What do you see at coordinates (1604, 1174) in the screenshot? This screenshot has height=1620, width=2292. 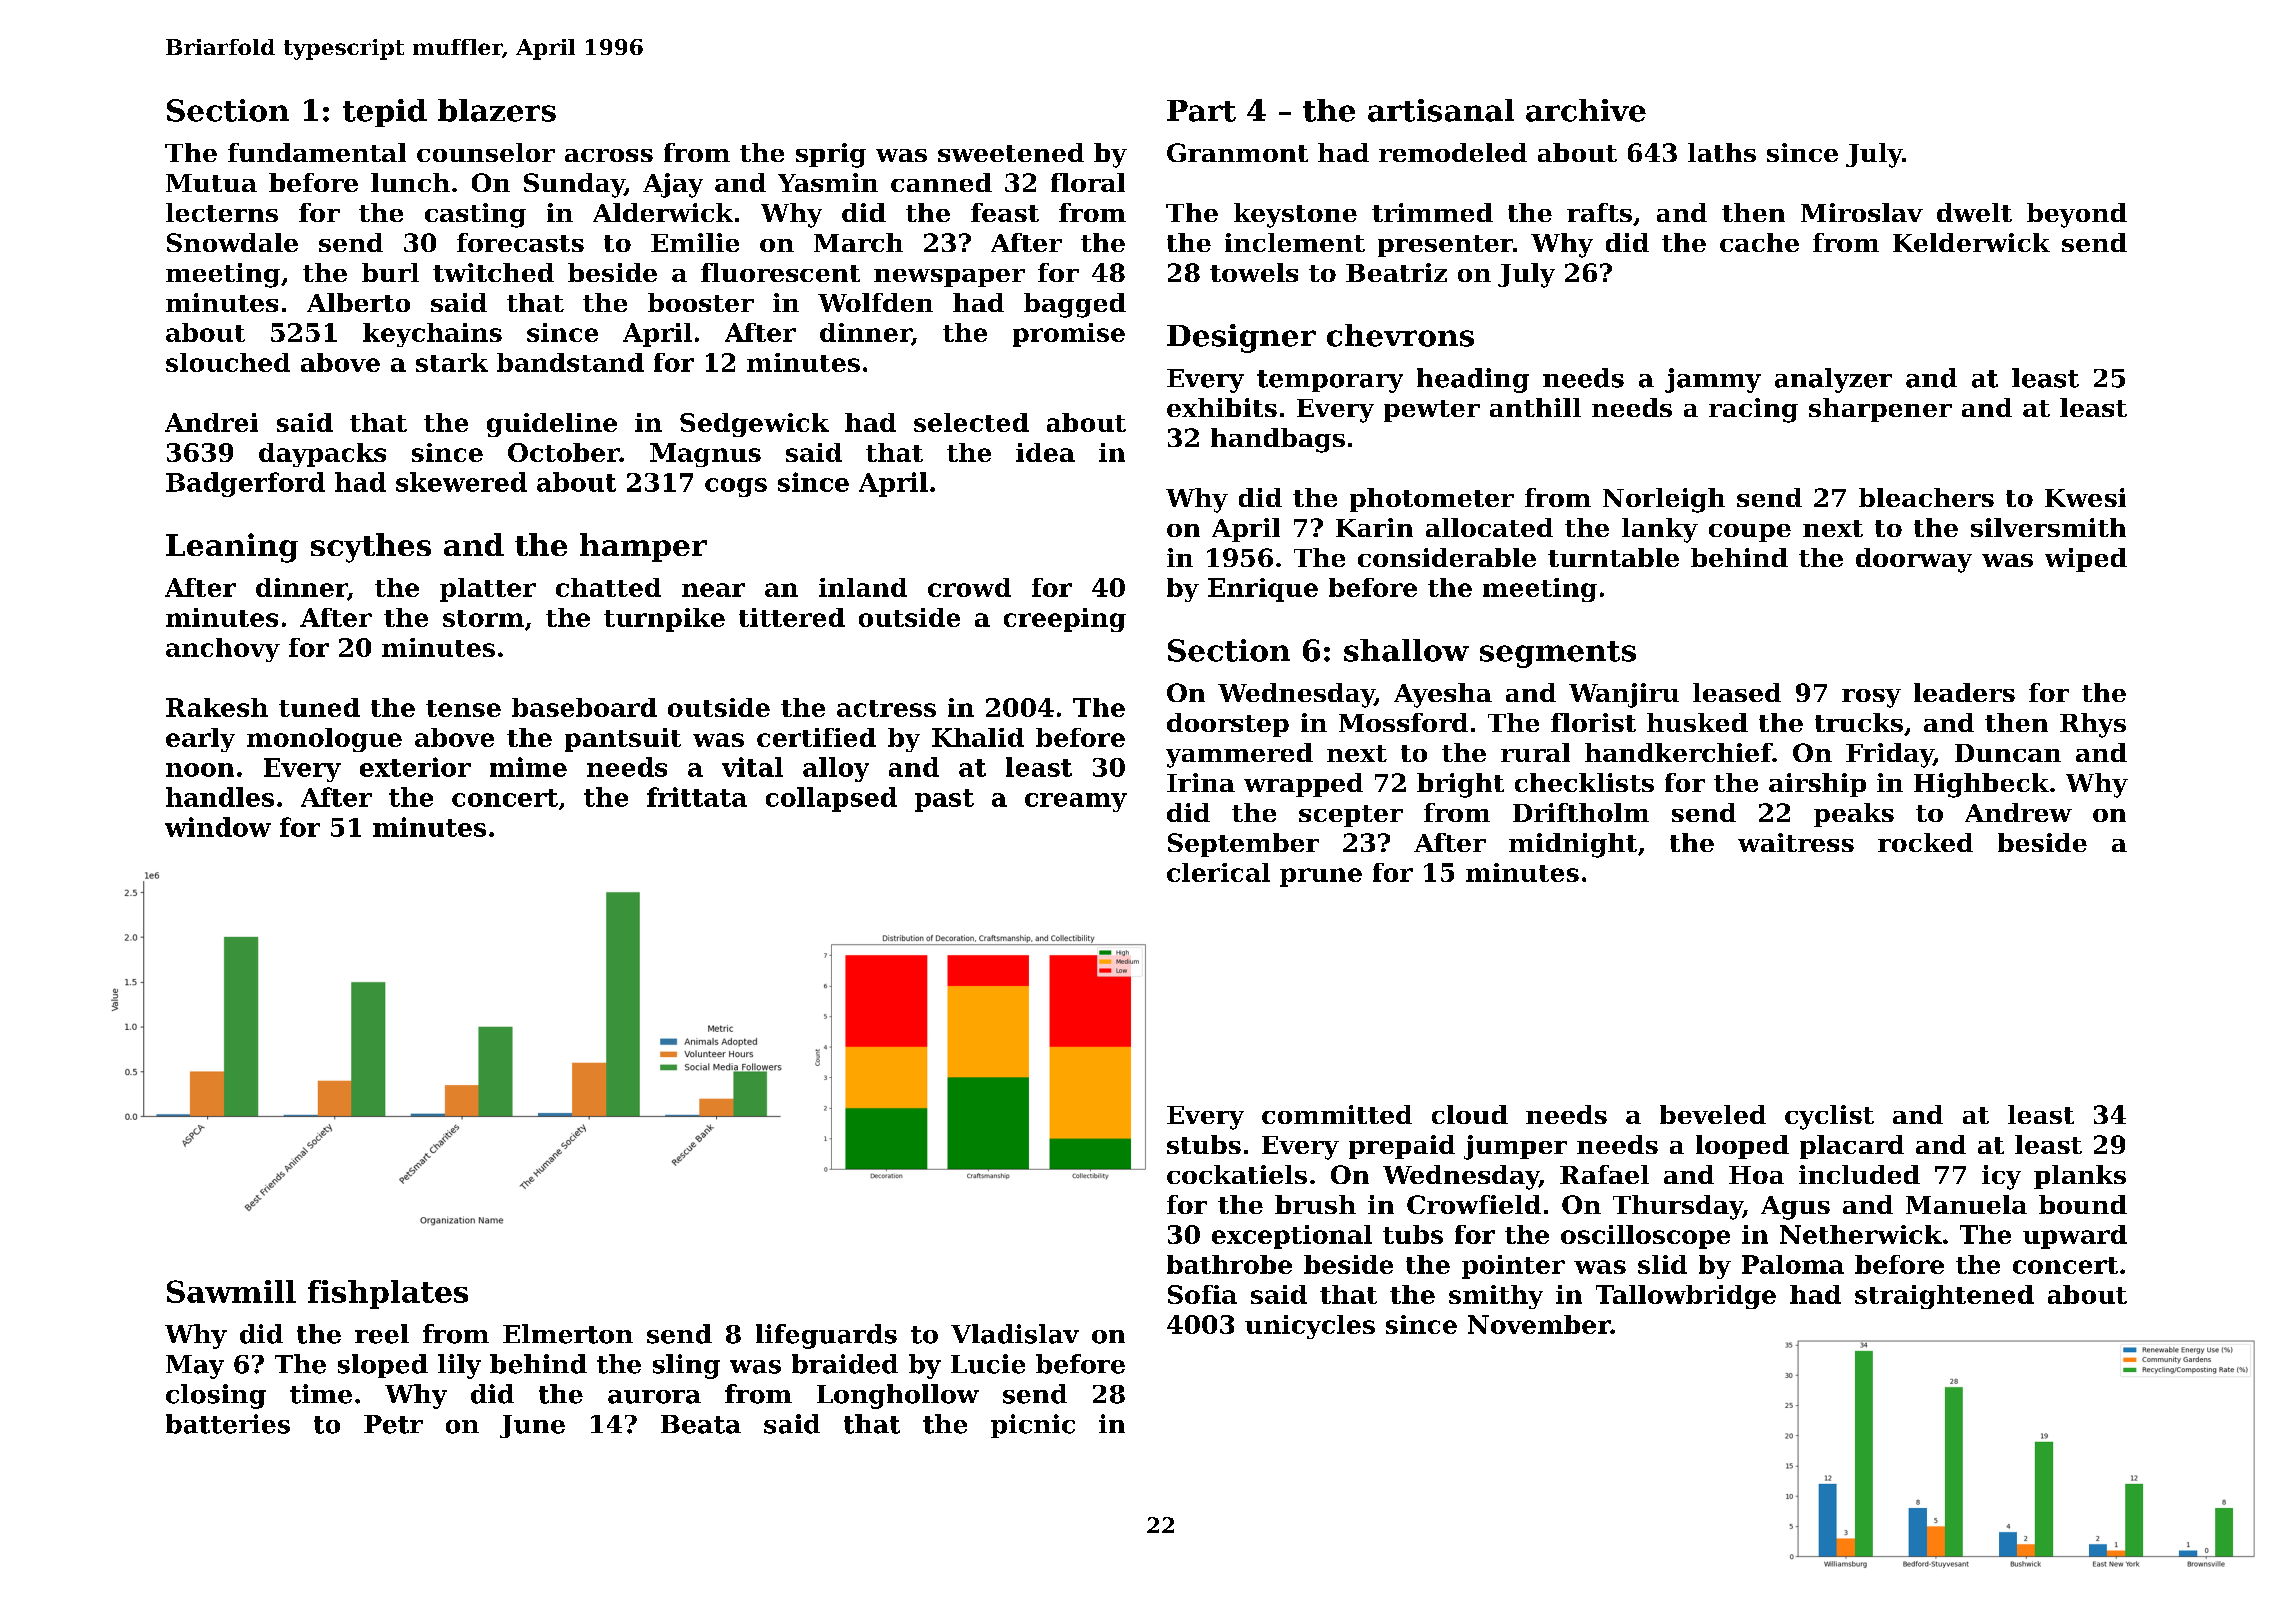 I see `Rafael` at bounding box center [1604, 1174].
